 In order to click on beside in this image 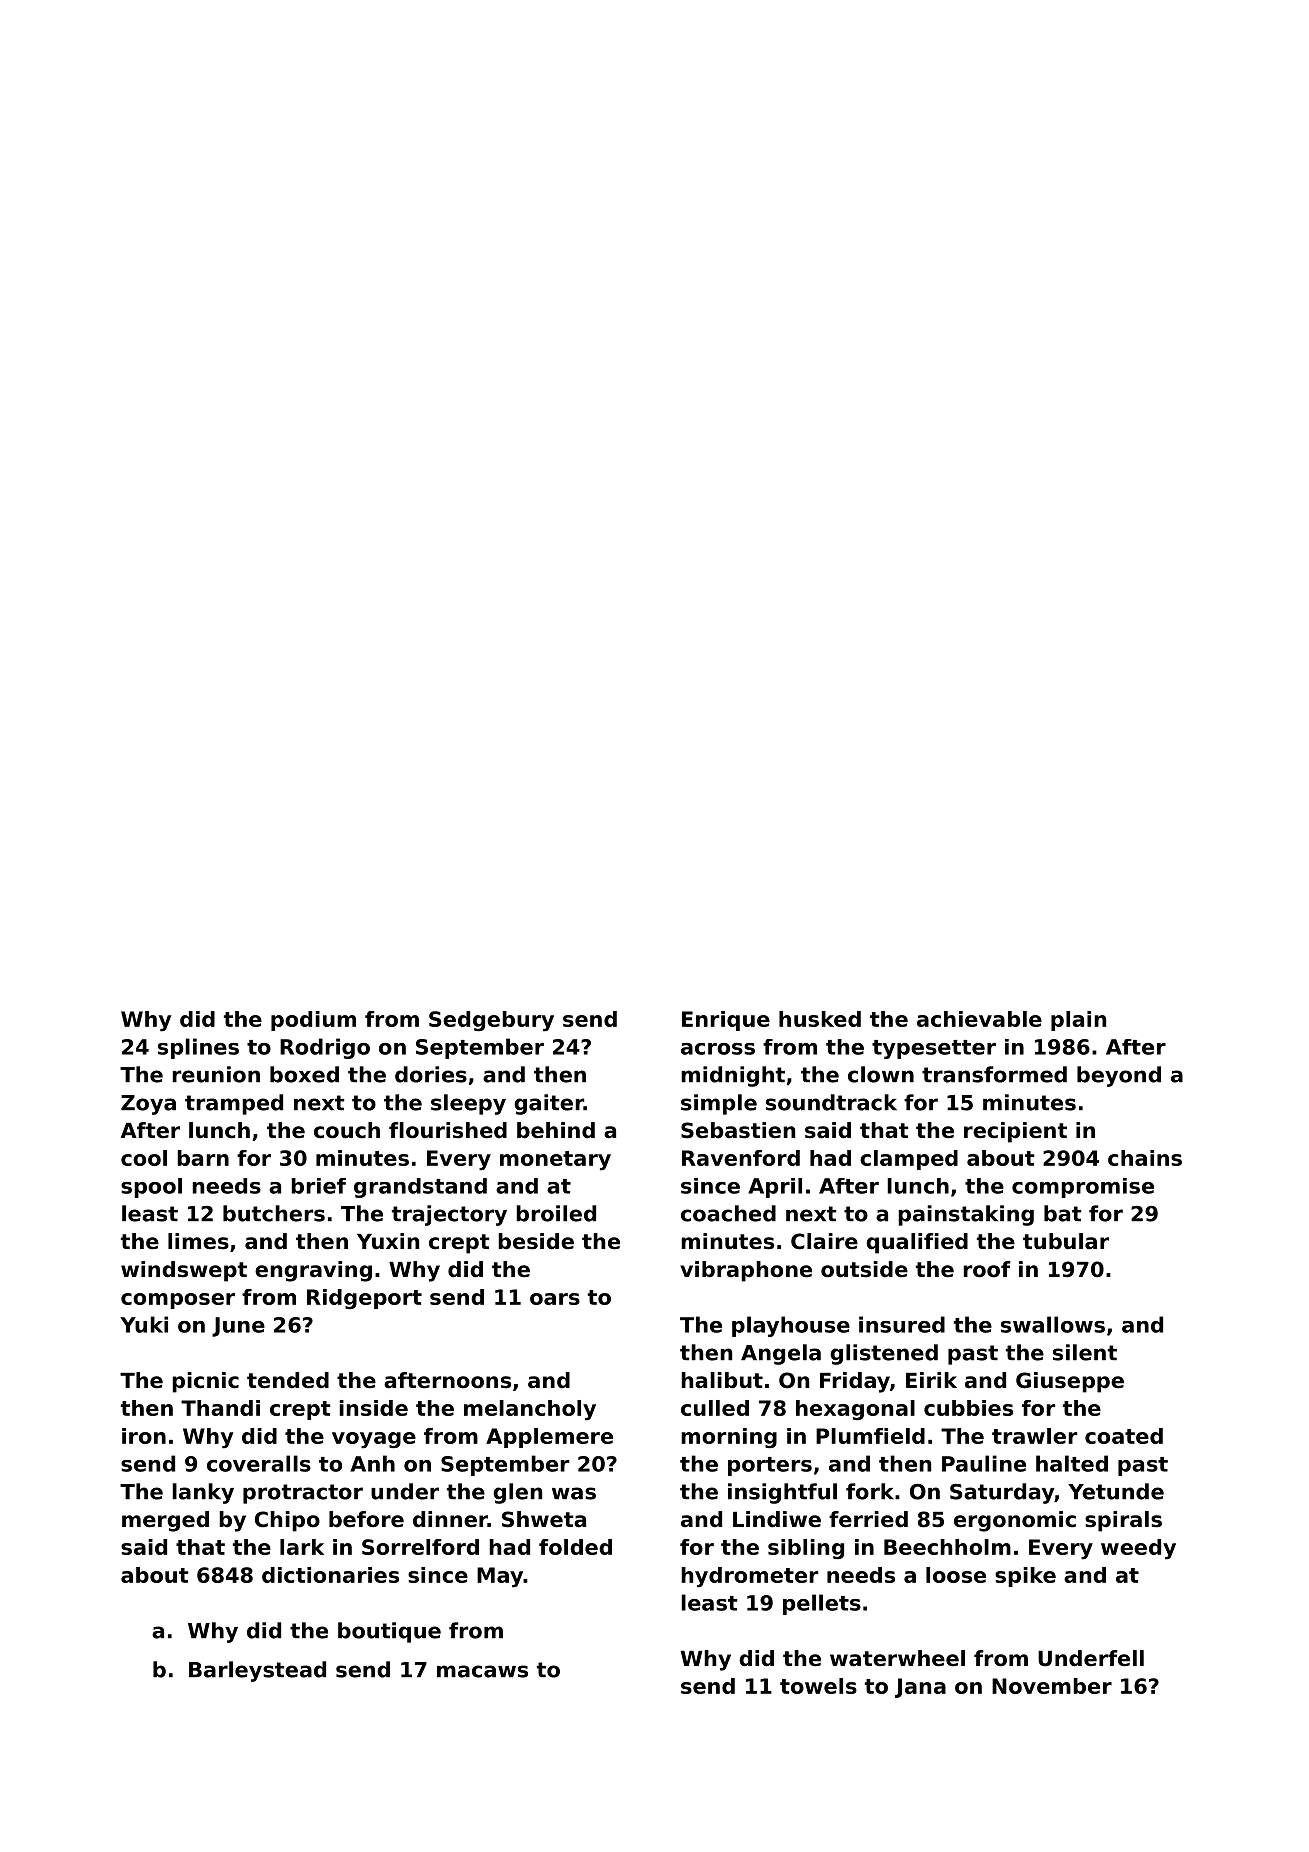, I will do `click(536, 1241)`.
